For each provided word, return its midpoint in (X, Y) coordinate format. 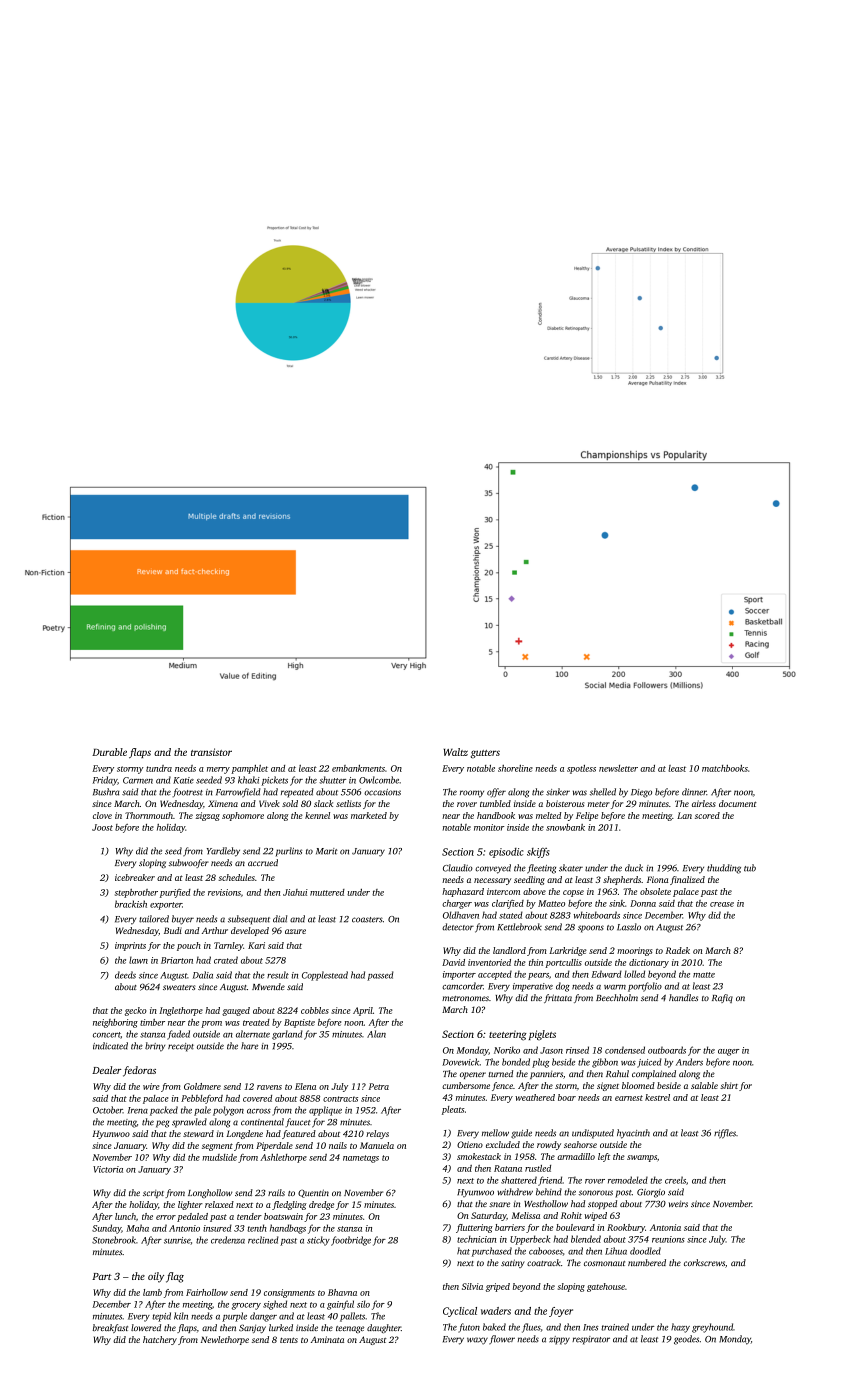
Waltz (456, 752)
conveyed (493, 869)
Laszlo (629, 927)
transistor (211, 752)
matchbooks (725, 768)
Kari (256, 945)
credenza (228, 1240)
